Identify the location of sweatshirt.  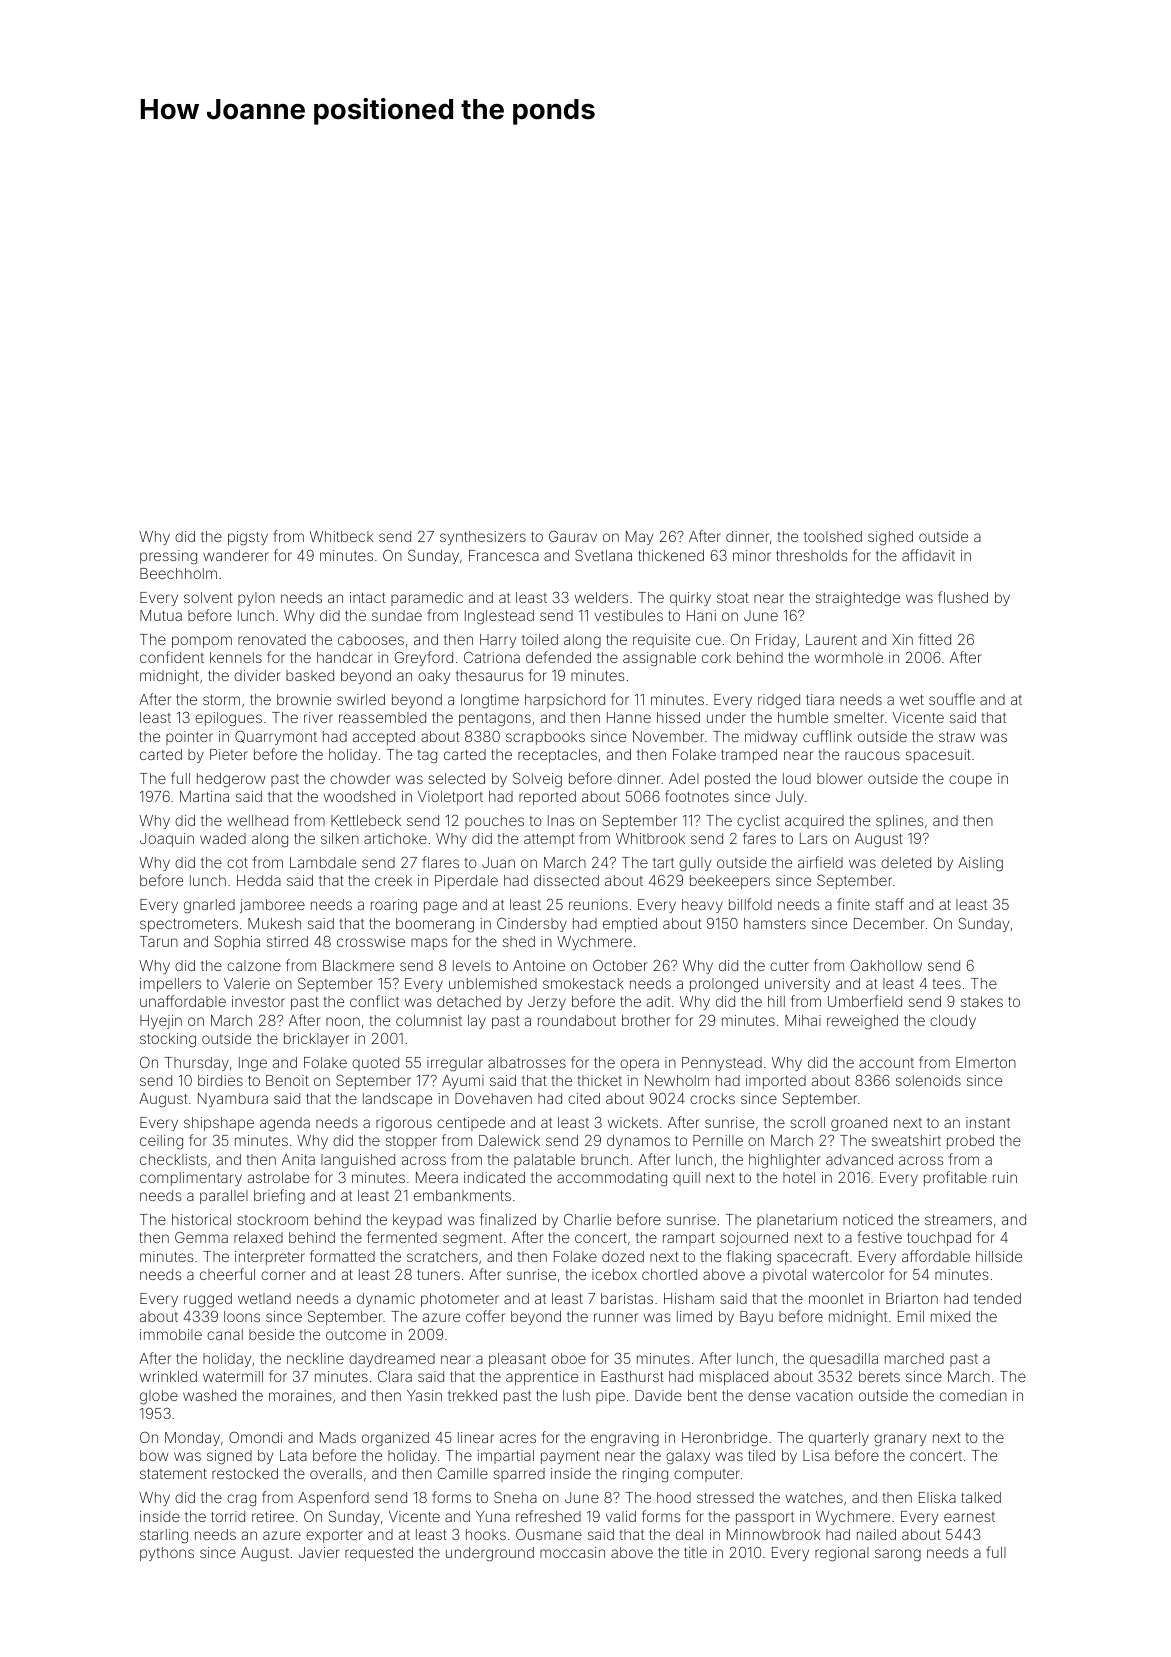
(906, 1140).
